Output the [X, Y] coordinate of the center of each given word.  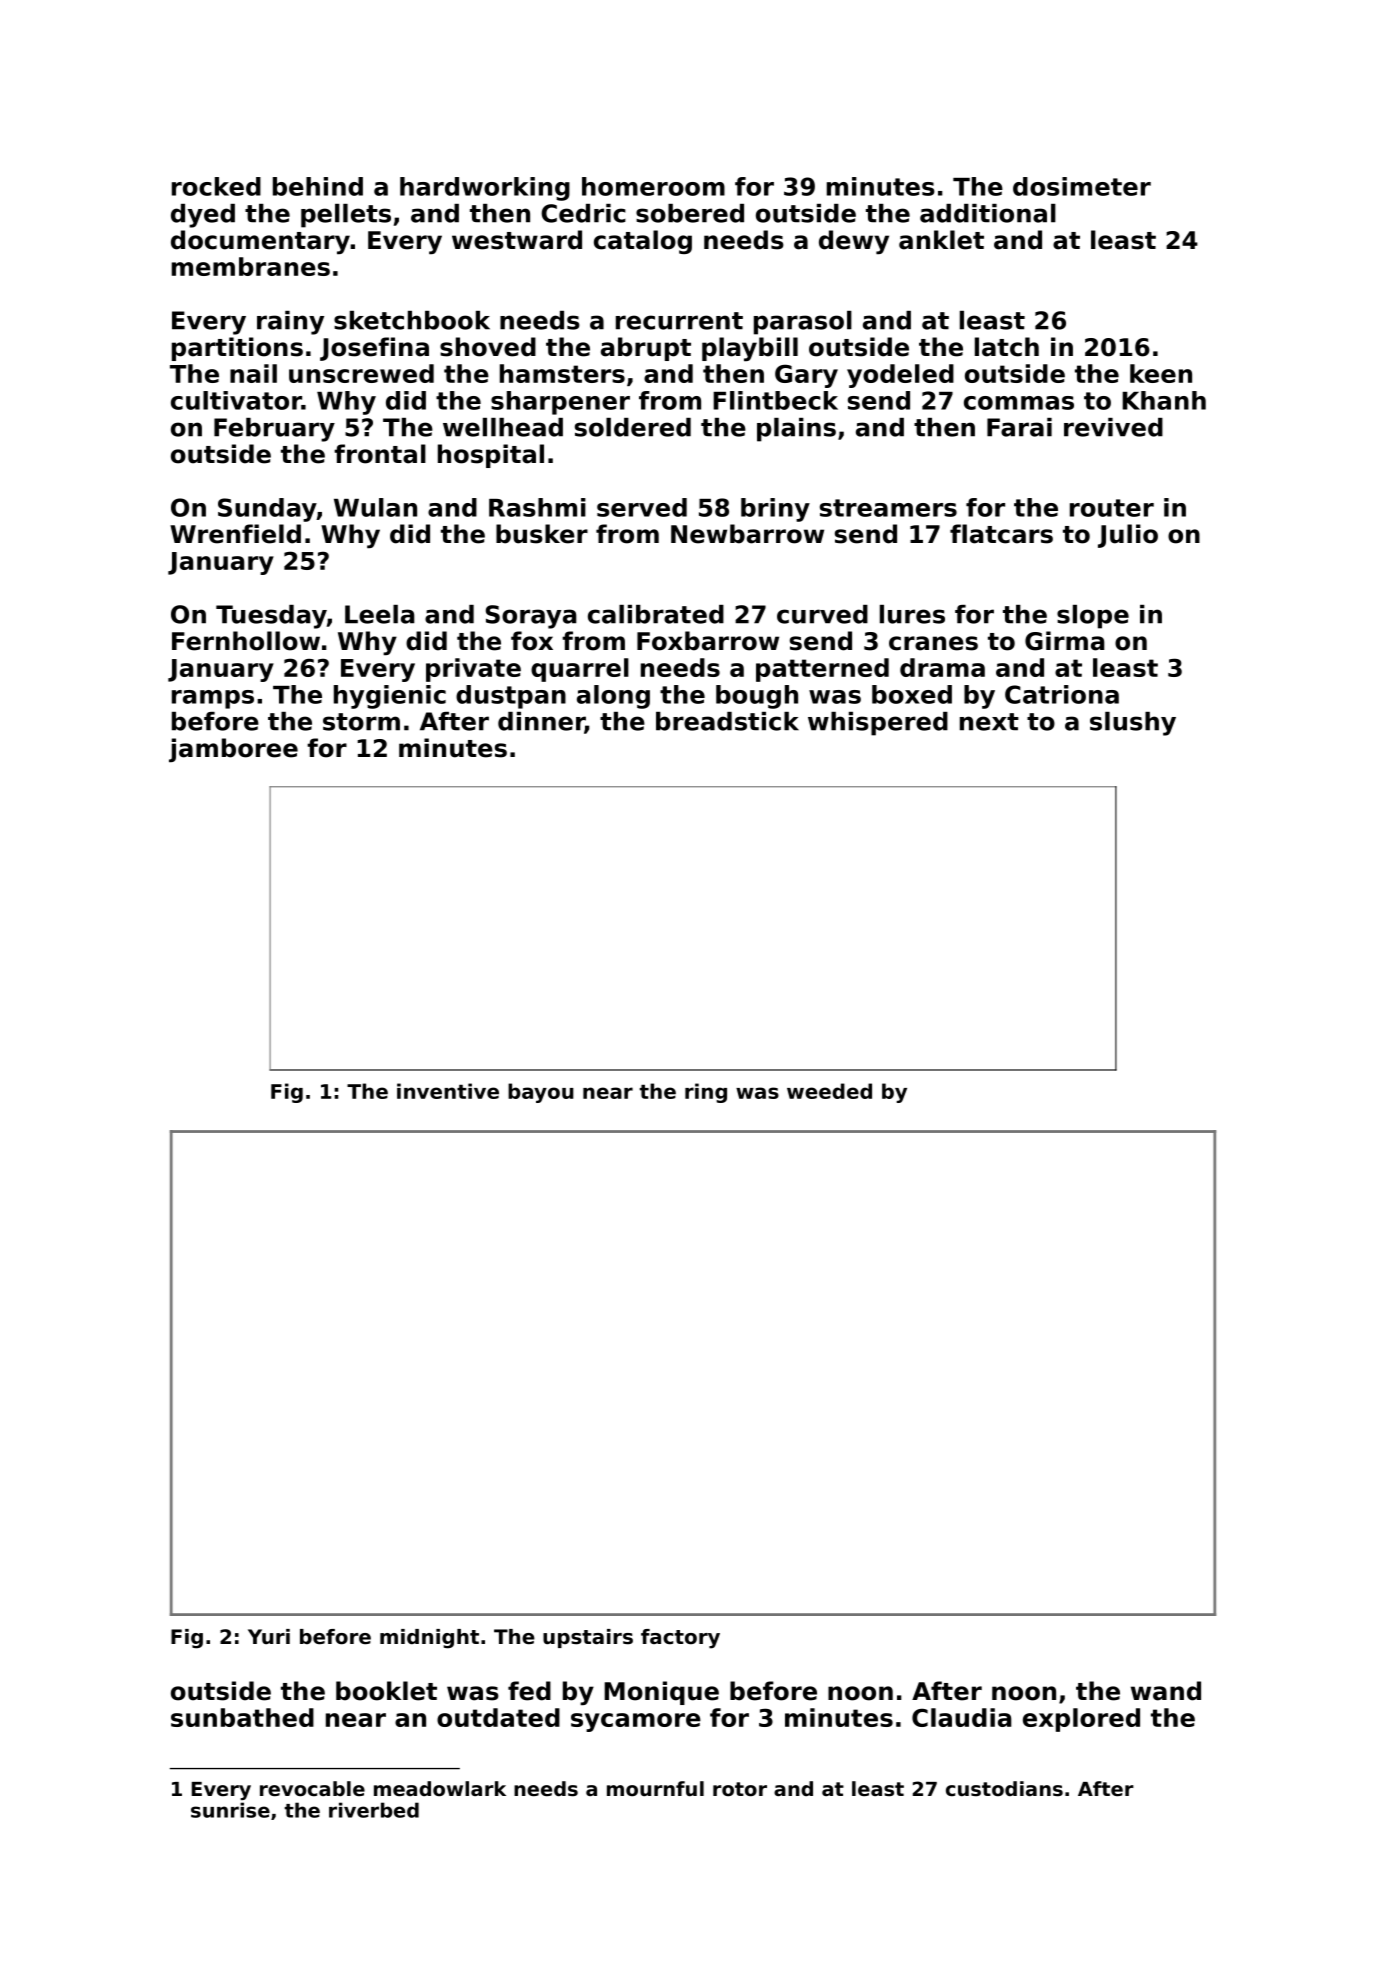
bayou [541, 1093]
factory [680, 1639]
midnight [429, 1639]
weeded [829, 1091]
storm [361, 722]
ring [706, 1093]
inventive [448, 1091]
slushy [1133, 724]
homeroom [653, 186]
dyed [203, 216]
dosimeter [1082, 186]
